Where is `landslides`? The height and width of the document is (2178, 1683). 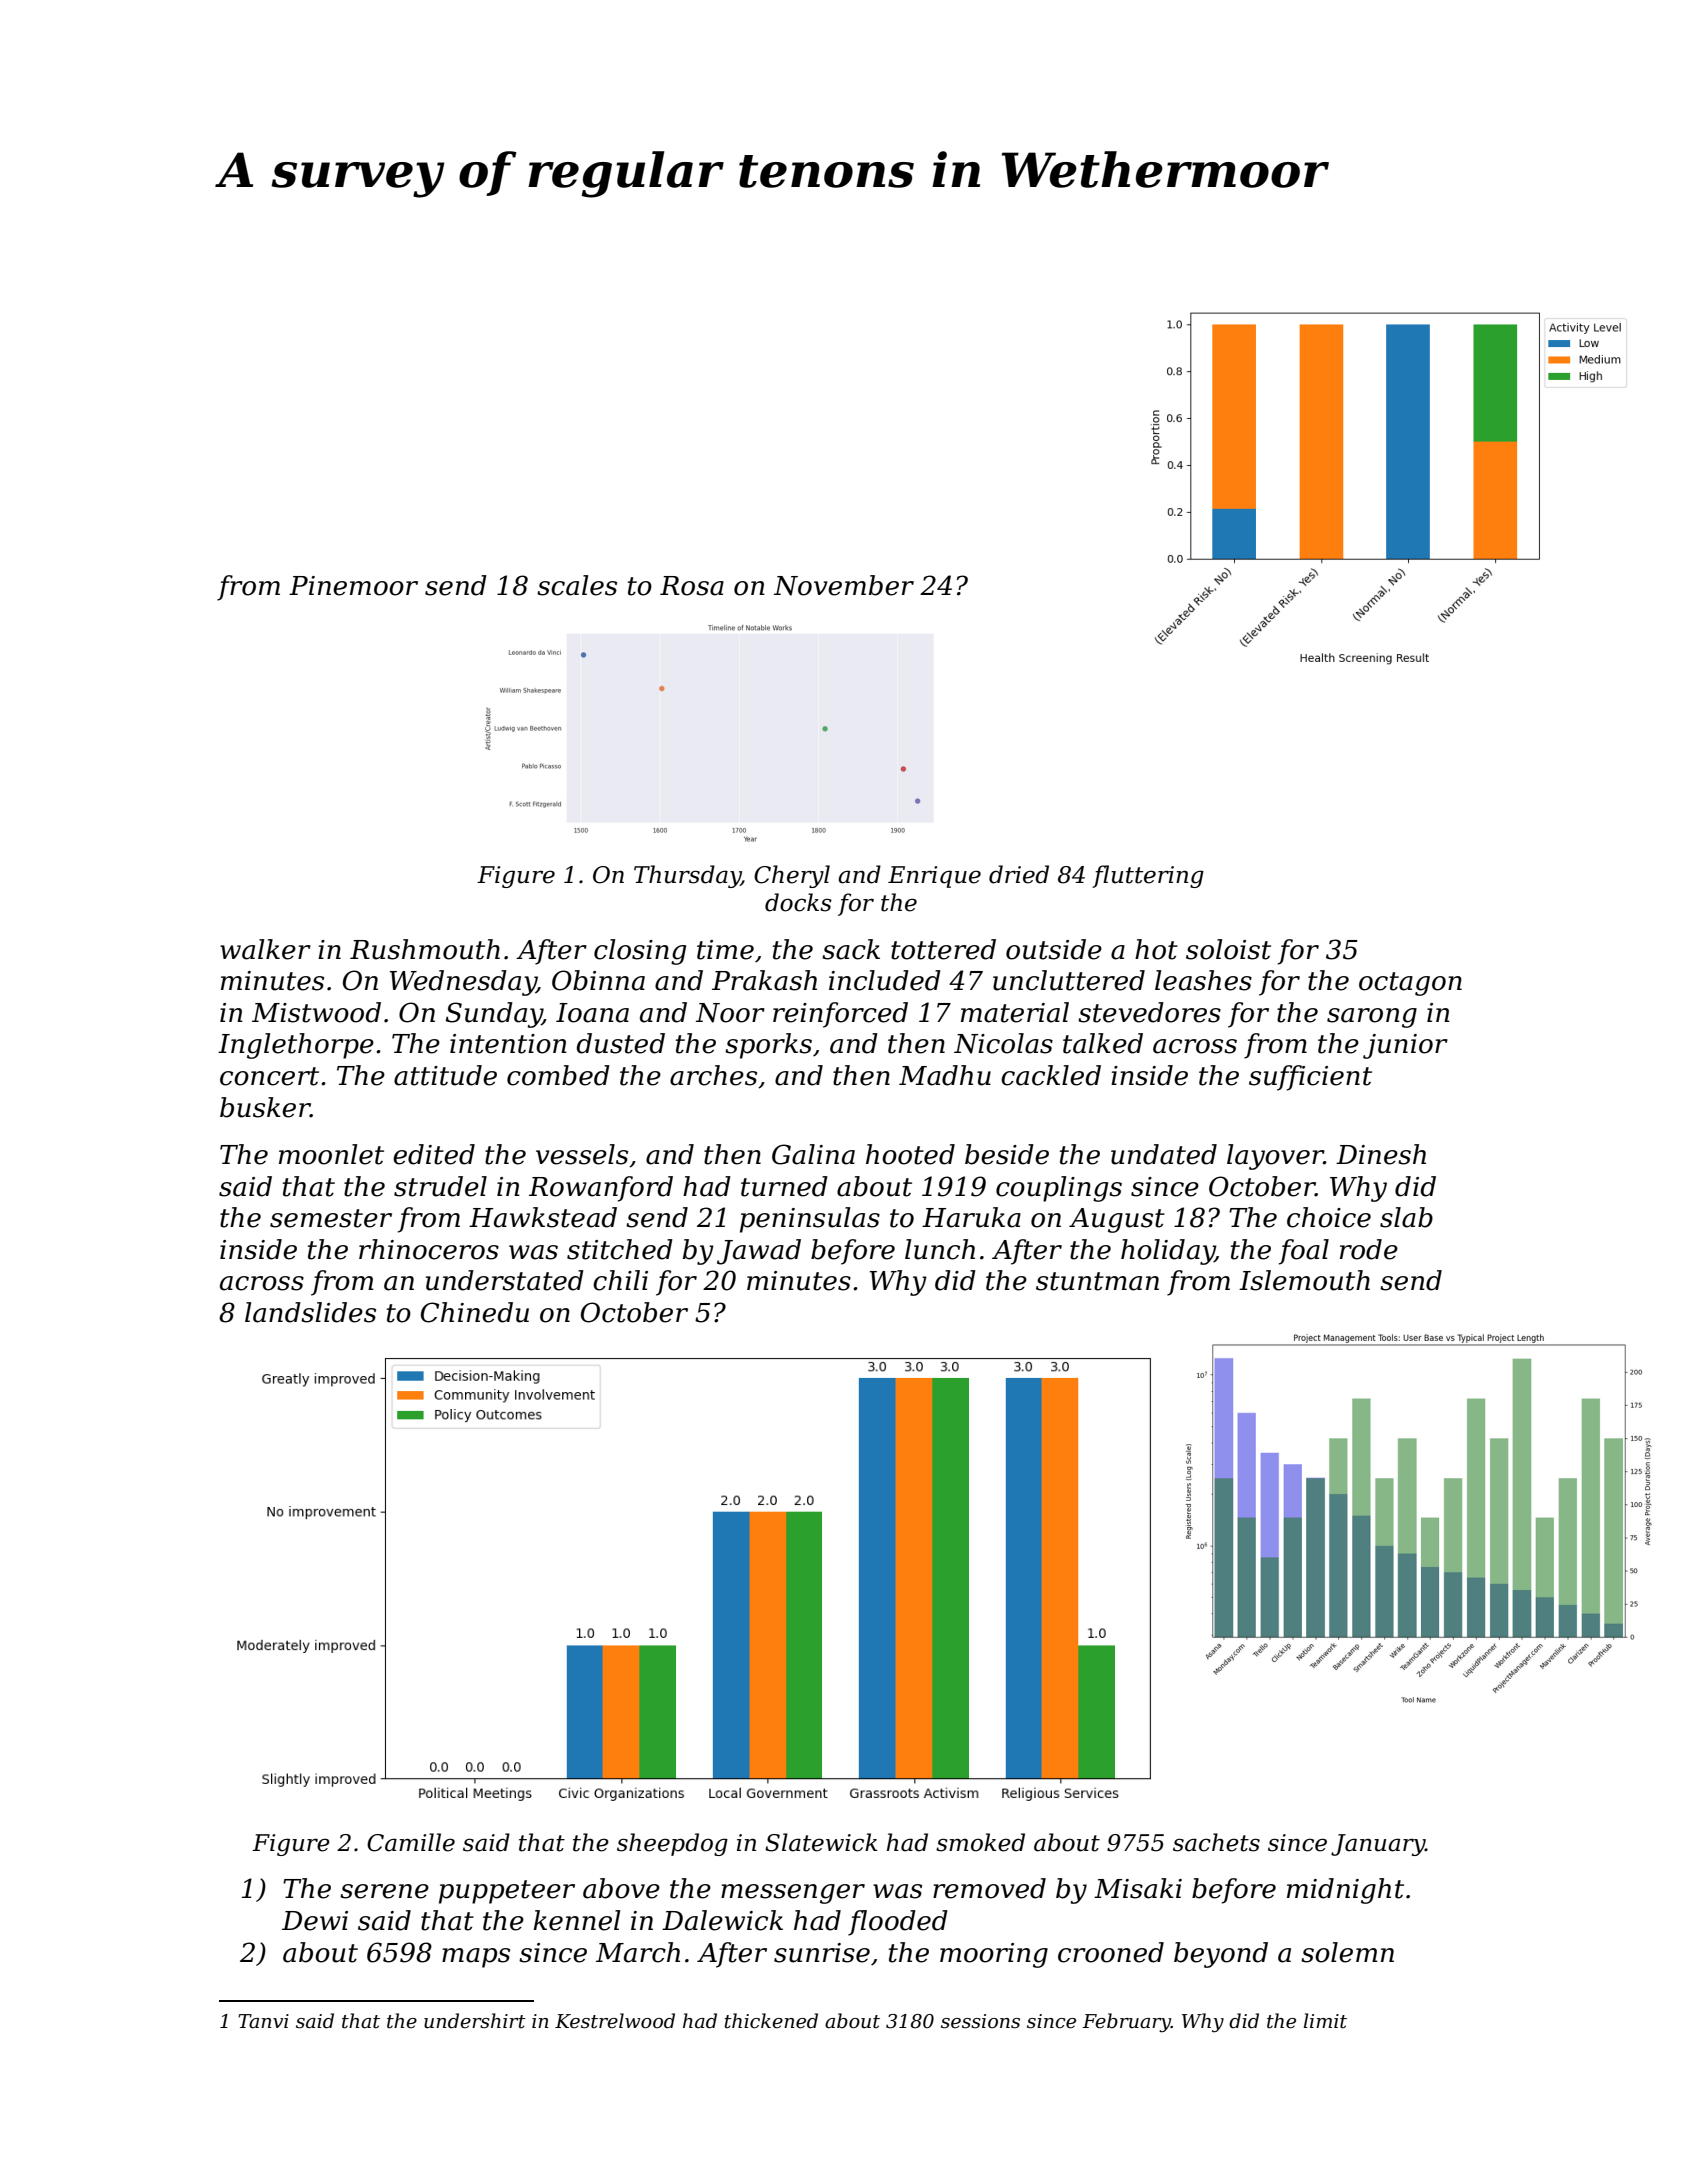 landslides is located at coordinates (310, 1312).
